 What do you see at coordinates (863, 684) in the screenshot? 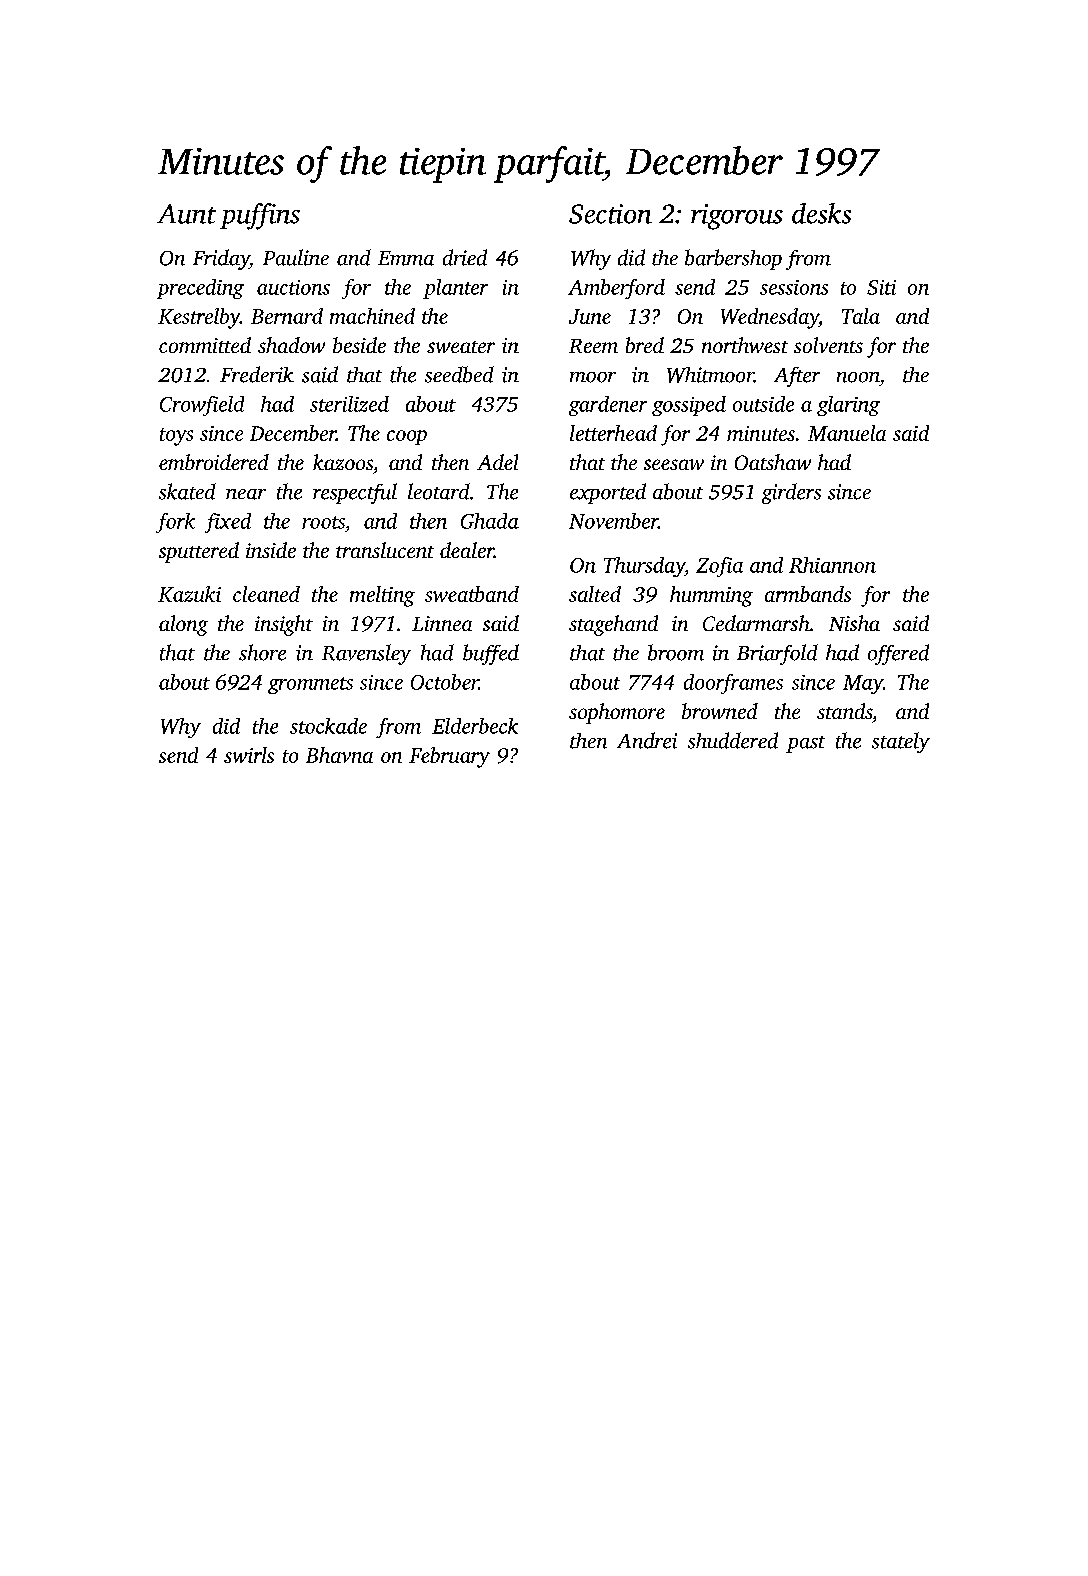
I see `May` at bounding box center [863, 684].
